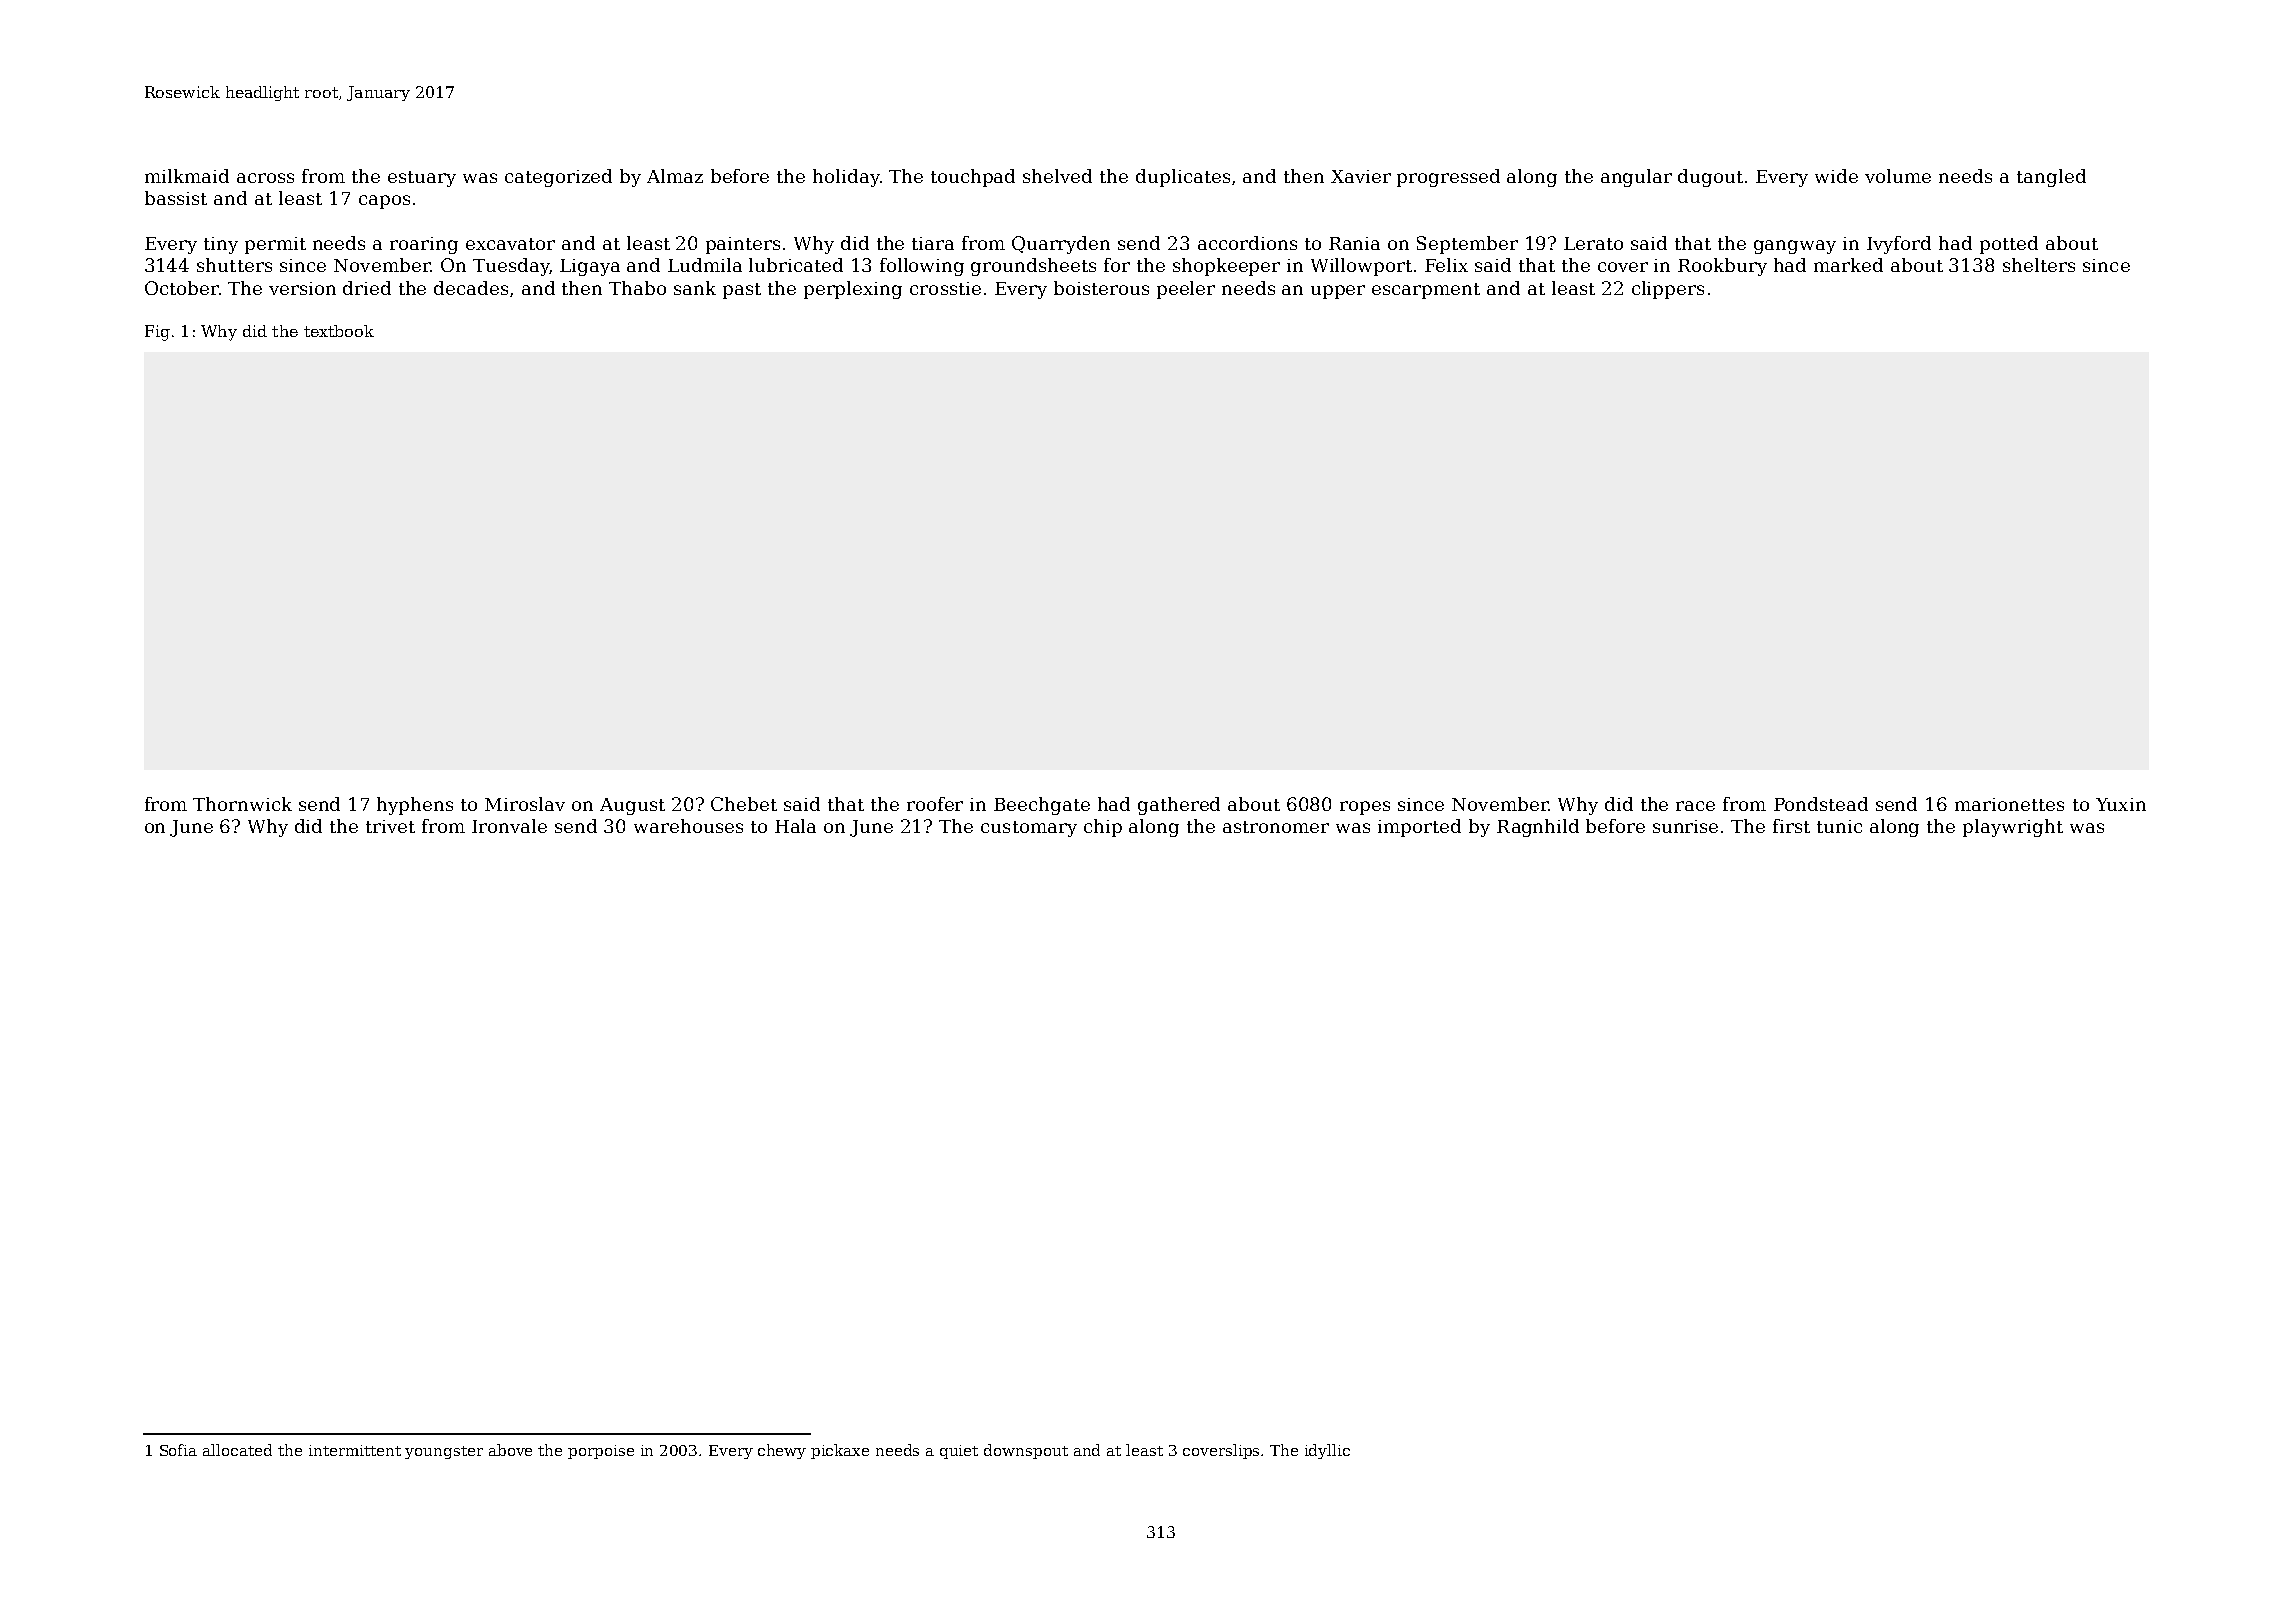 The image size is (2292, 1620). What do you see at coordinates (2013, 828) in the page?
I see `playwright` at bounding box center [2013, 828].
